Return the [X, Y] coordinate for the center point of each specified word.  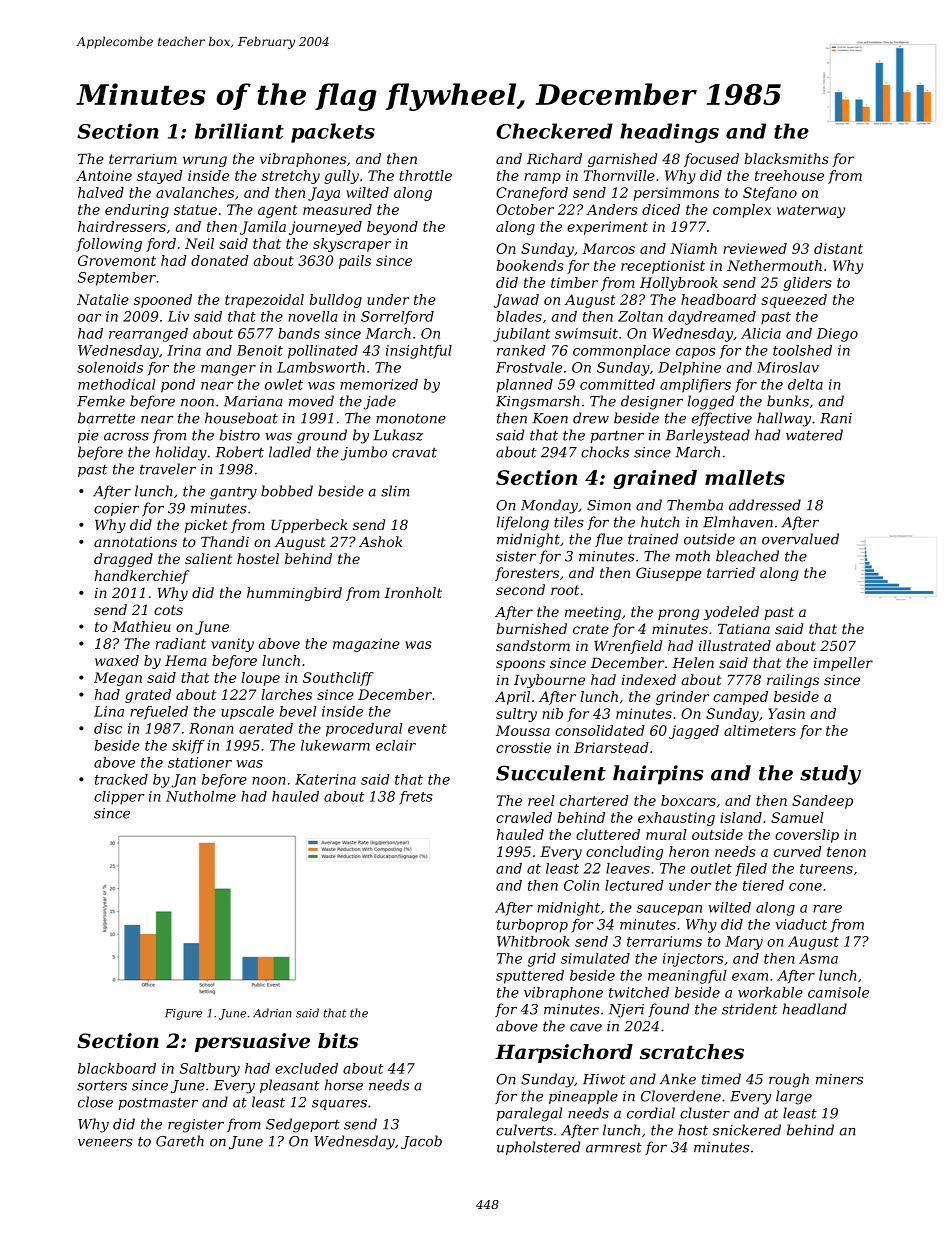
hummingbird [294, 594]
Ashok [381, 541]
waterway [811, 211]
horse [344, 1085]
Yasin [786, 713]
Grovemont [117, 260]
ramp [542, 178]
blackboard [117, 1068]
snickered [747, 1130]
